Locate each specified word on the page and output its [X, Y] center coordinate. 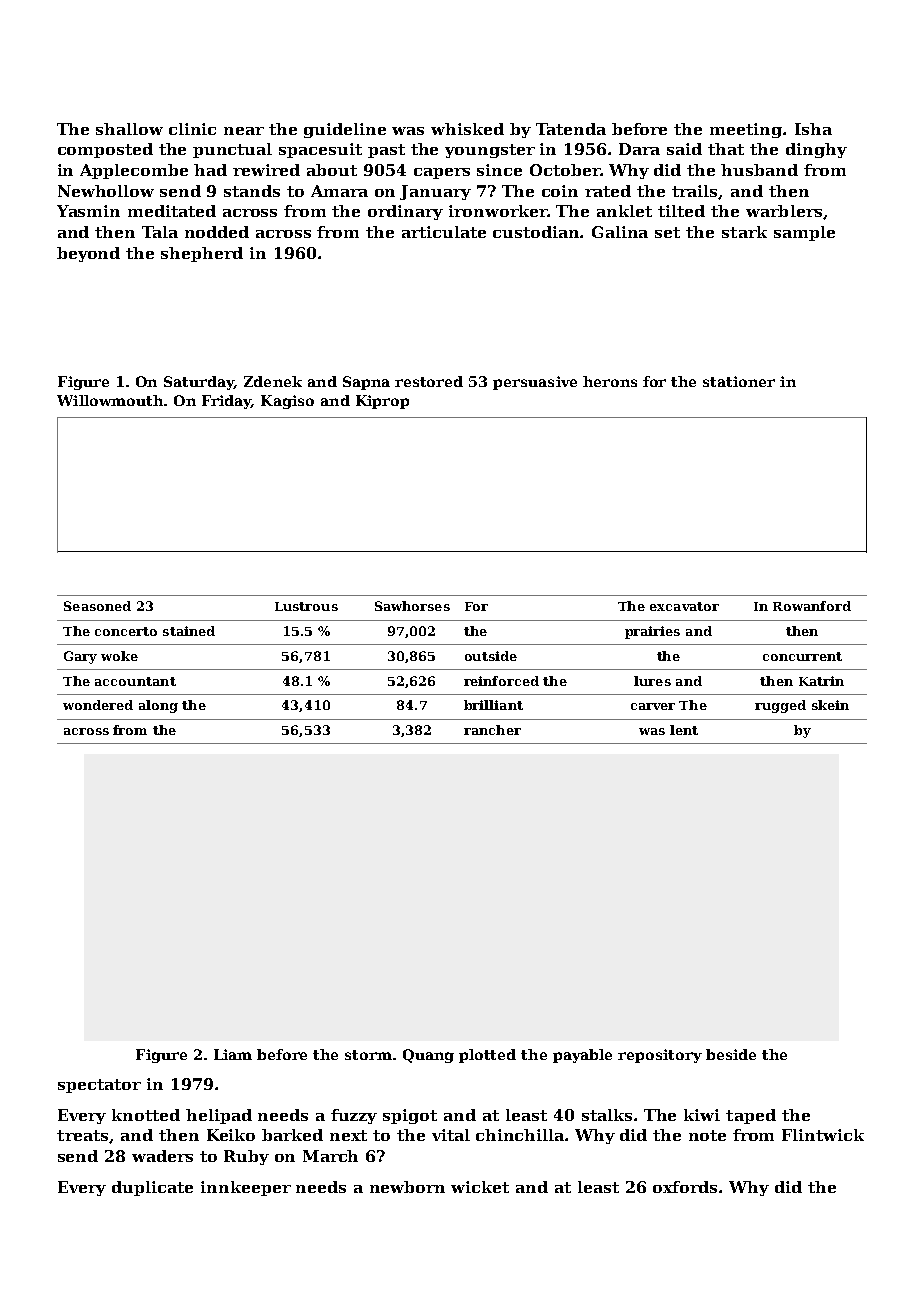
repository [660, 1056]
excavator [684, 606]
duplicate [152, 1188]
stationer [739, 381]
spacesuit [320, 150]
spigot [410, 1116]
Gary [80, 657]
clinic [192, 129]
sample [804, 233]
